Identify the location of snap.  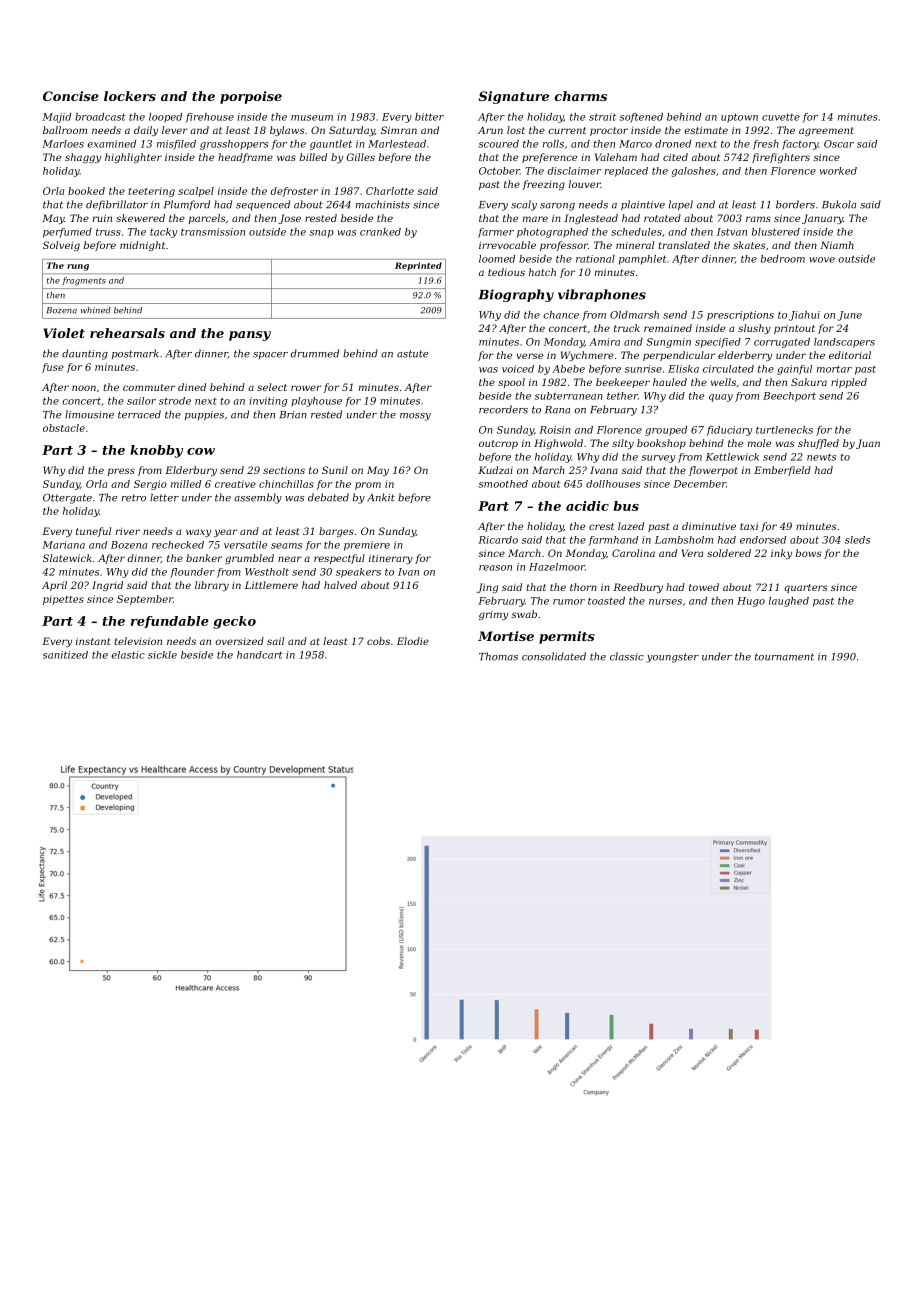
(321, 234).
